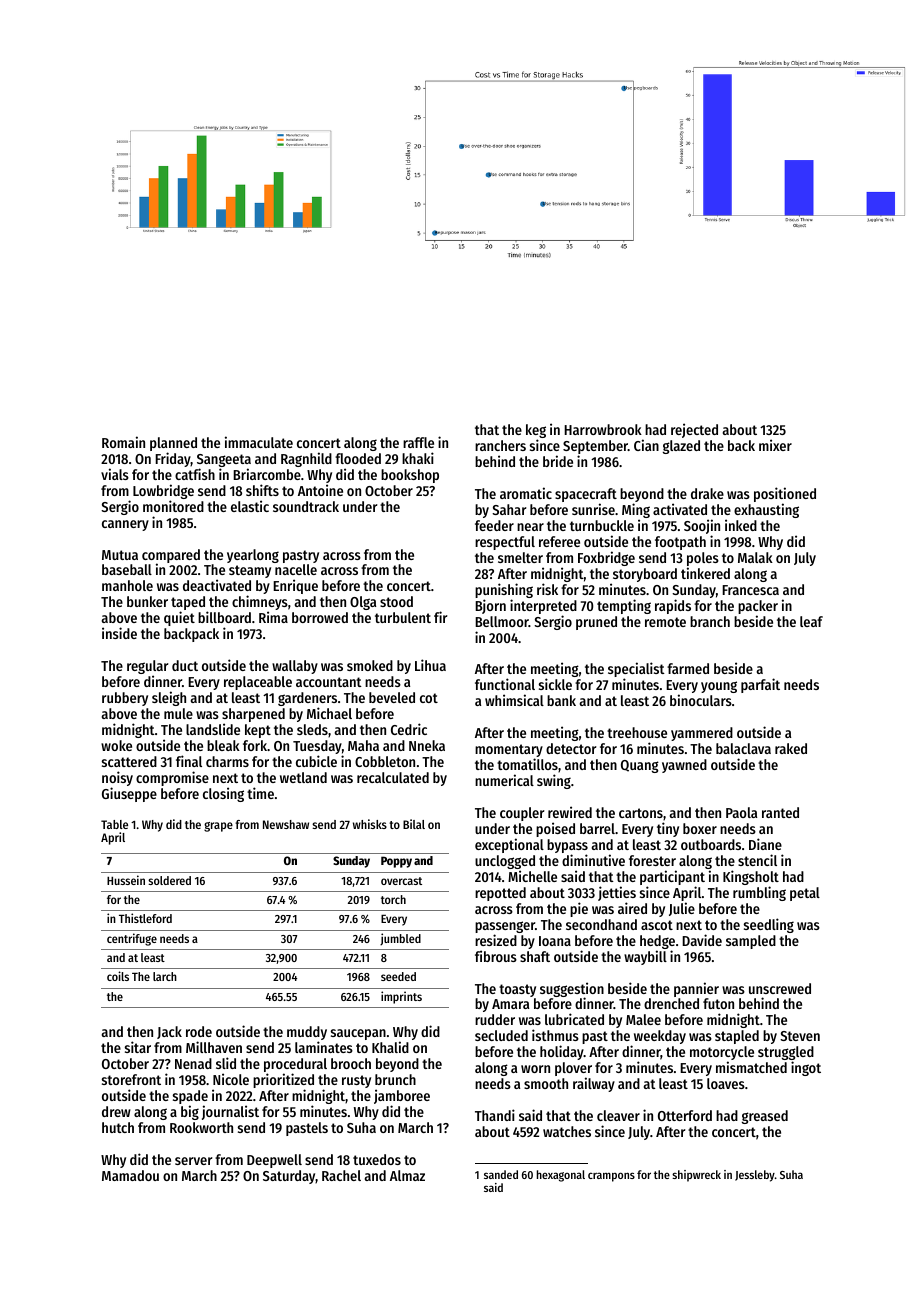 This image has height=1308, width=924. What do you see at coordinates (696, 1176) in the image?
I see `shipwreck` at bounding box center [696, 1176].
